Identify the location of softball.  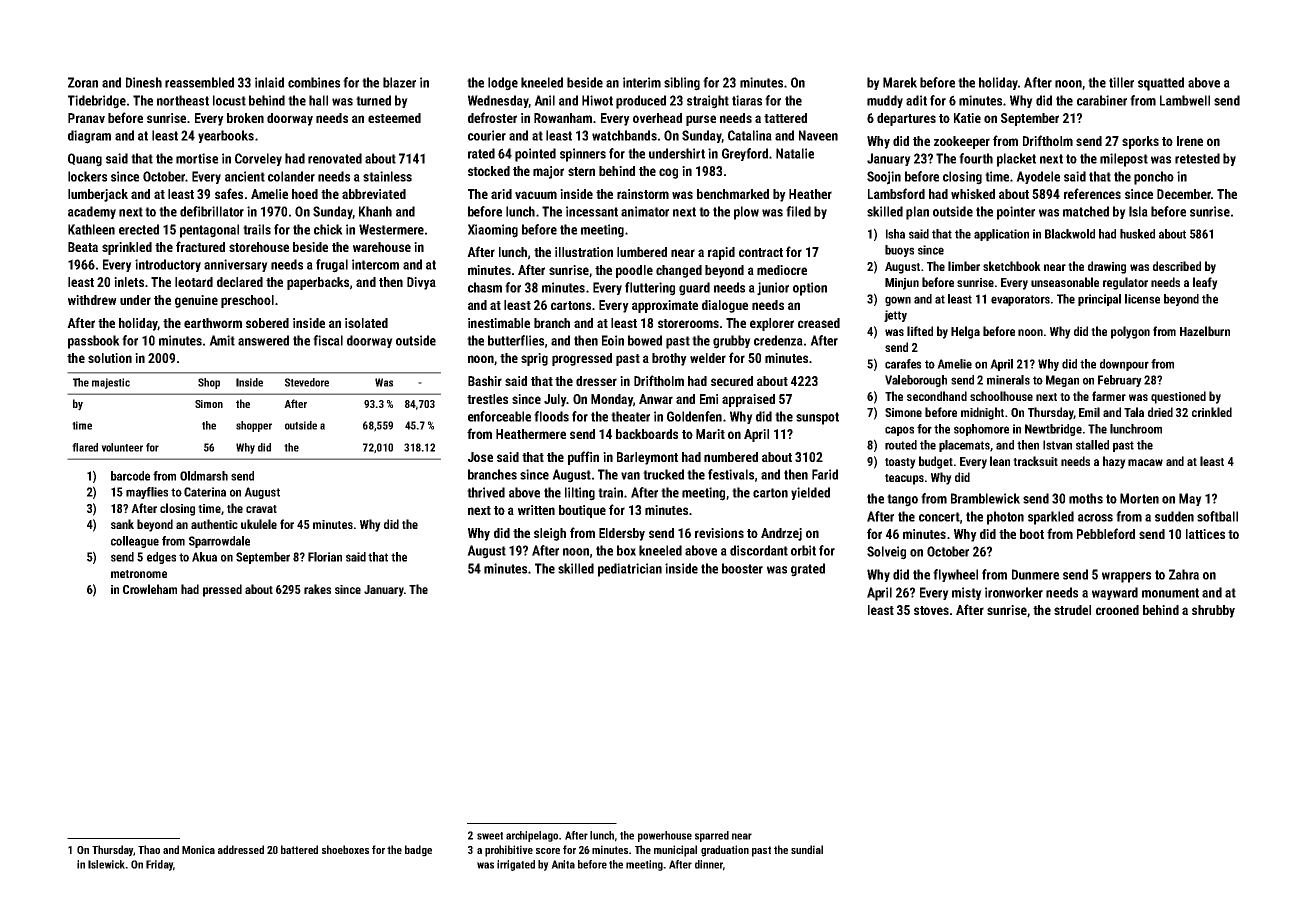
(1217, 516).
